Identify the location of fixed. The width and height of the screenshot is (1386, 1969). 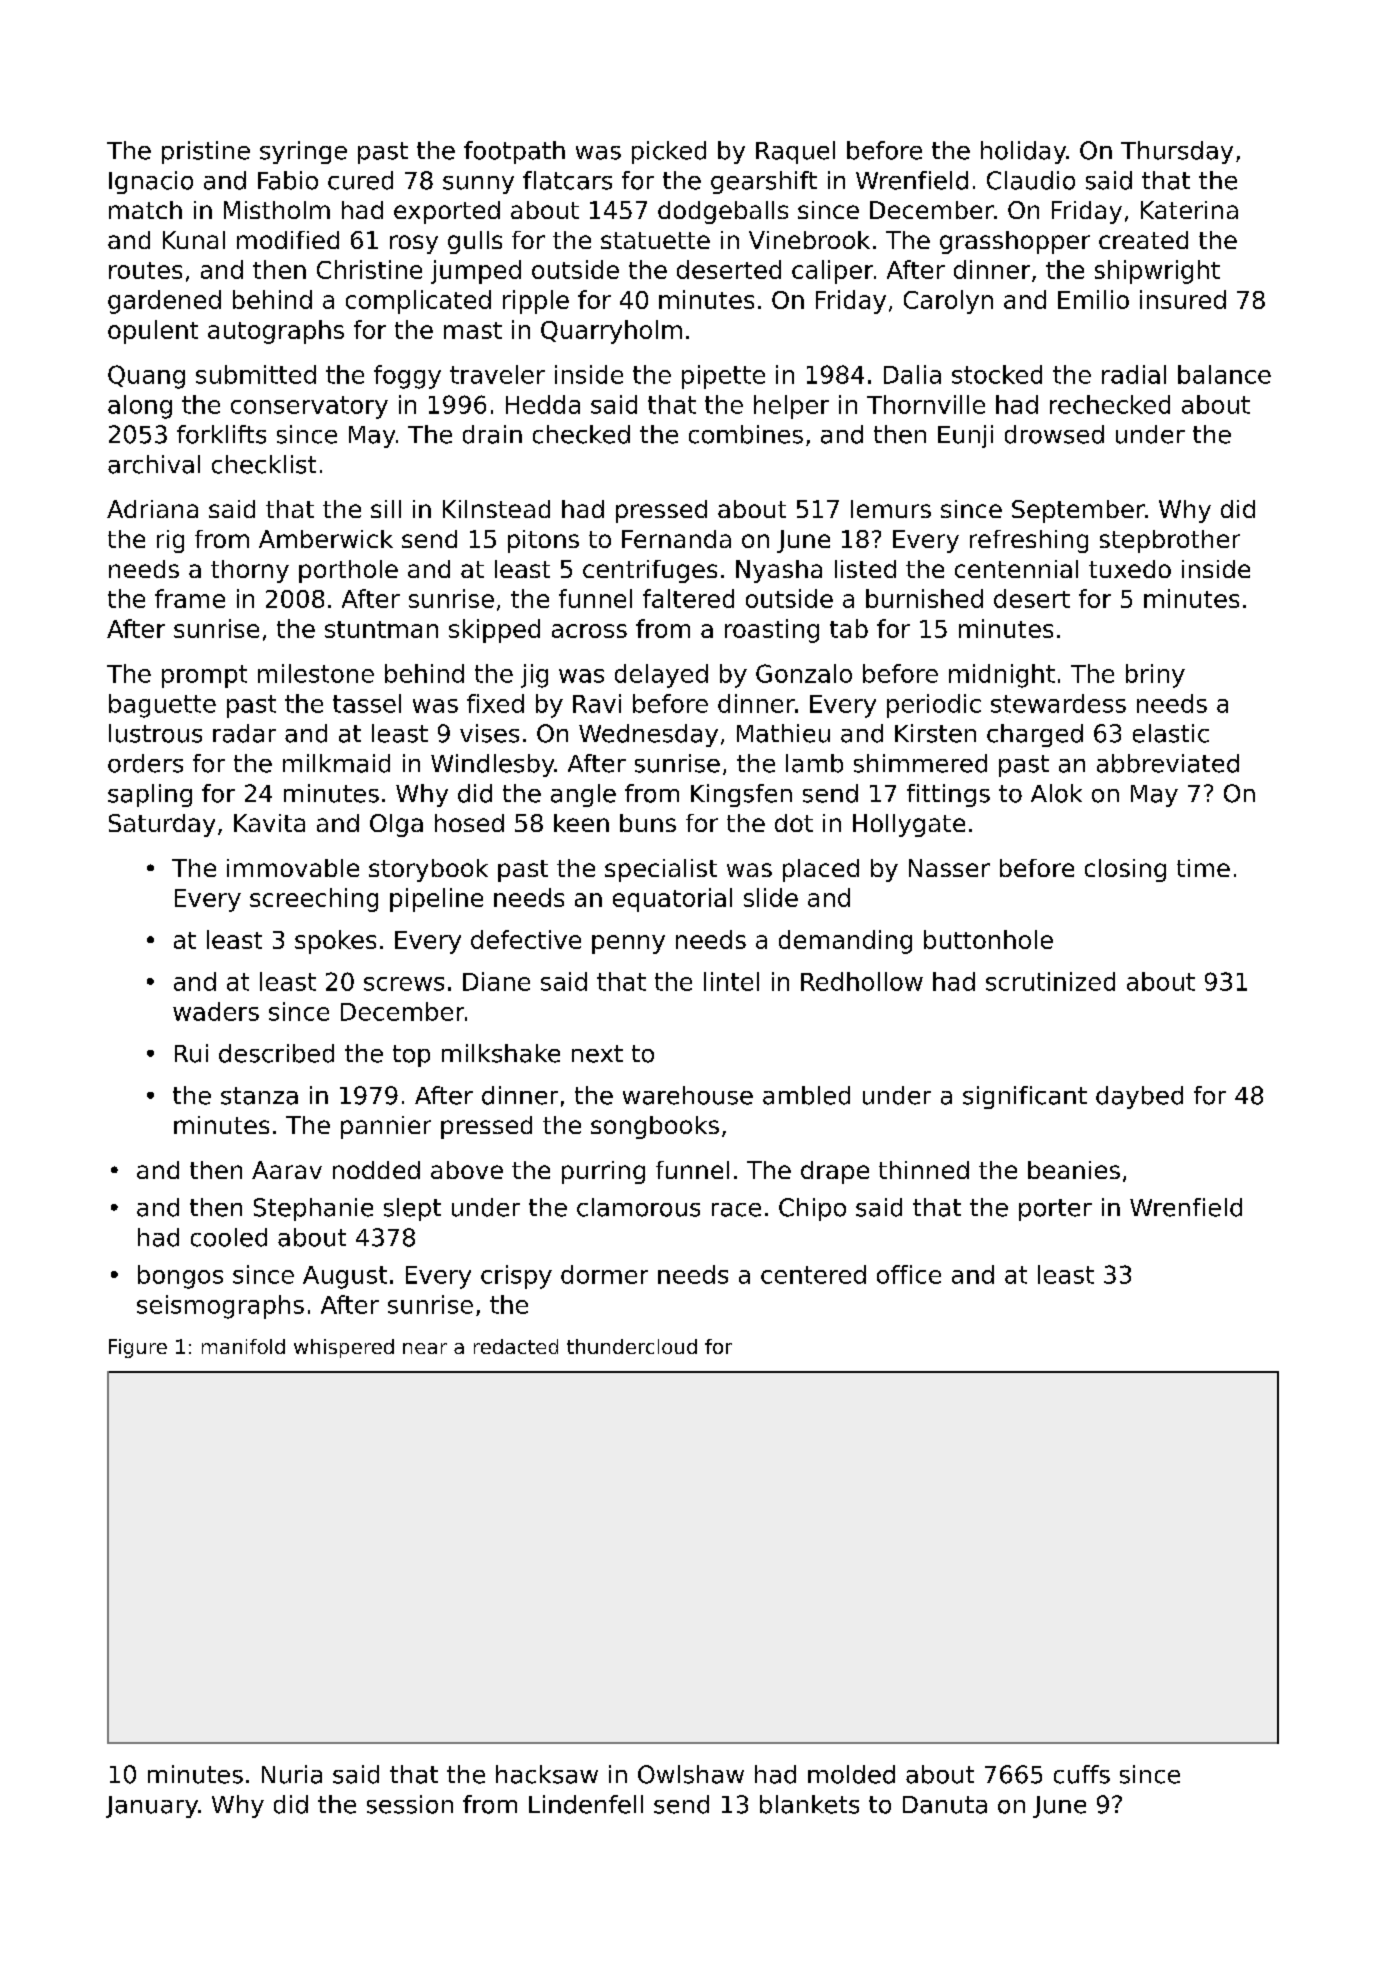
(495, 703).
